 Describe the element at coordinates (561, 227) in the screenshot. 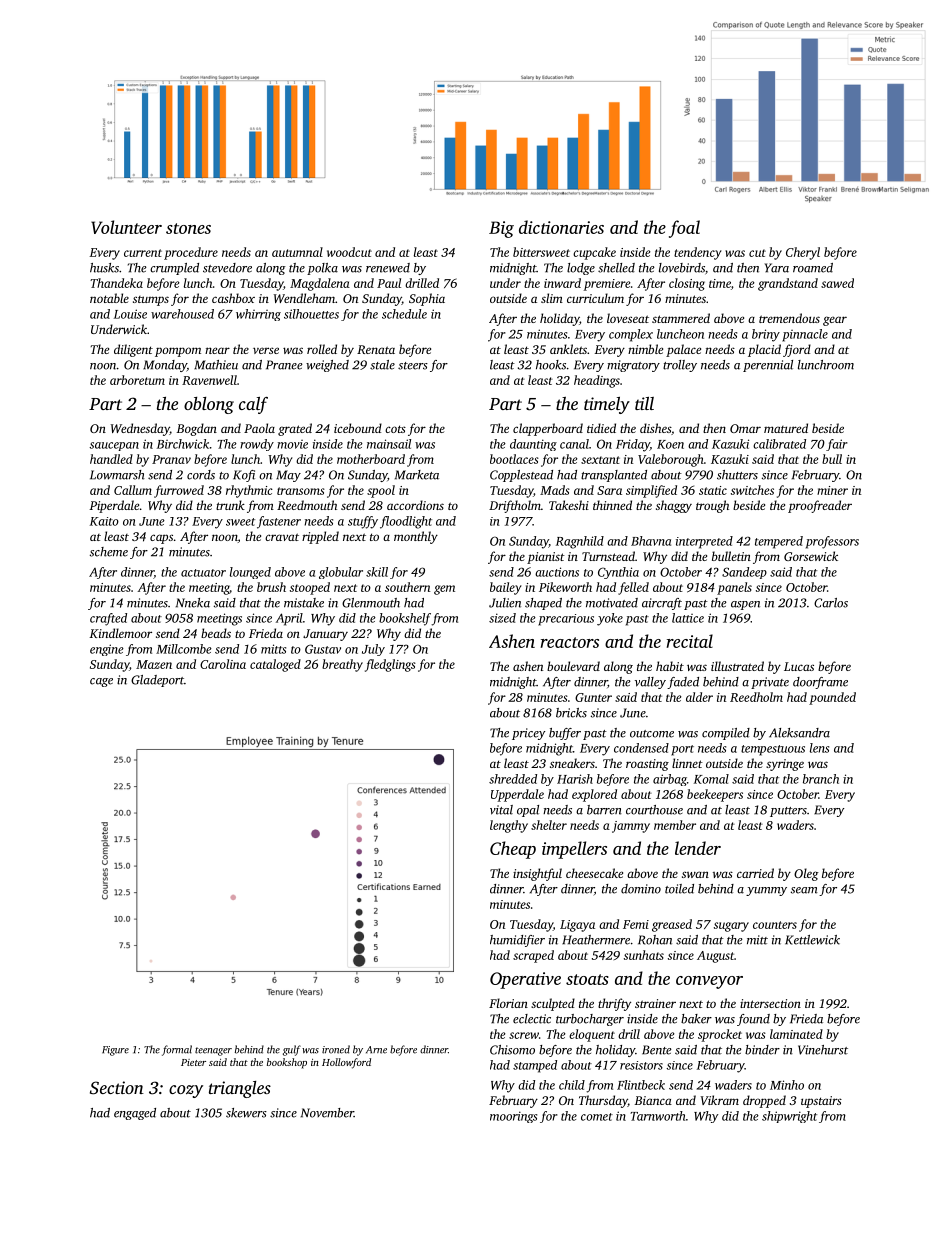

I see `dictionaries` at that location.
